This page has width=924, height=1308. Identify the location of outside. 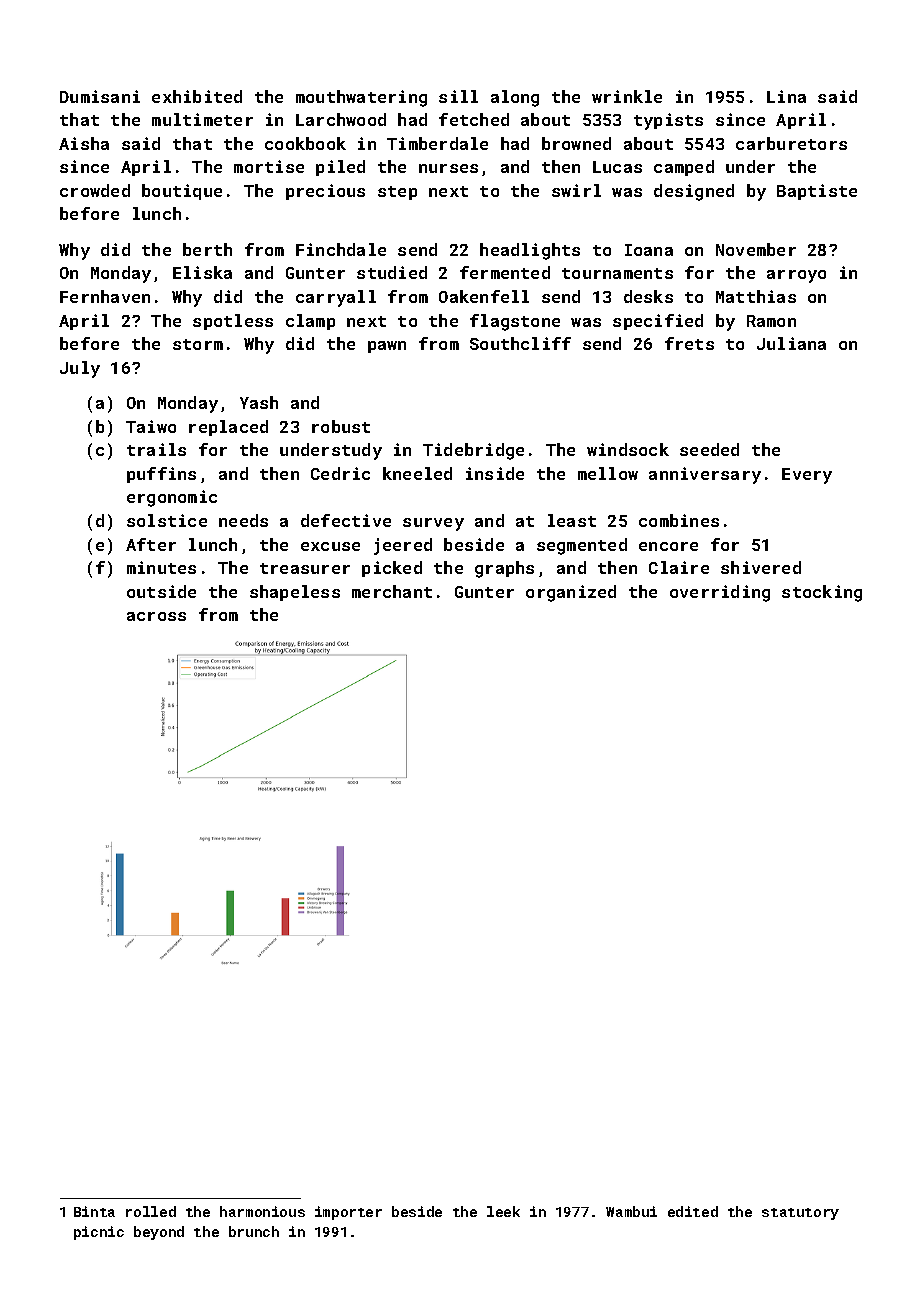
(161, 591).
